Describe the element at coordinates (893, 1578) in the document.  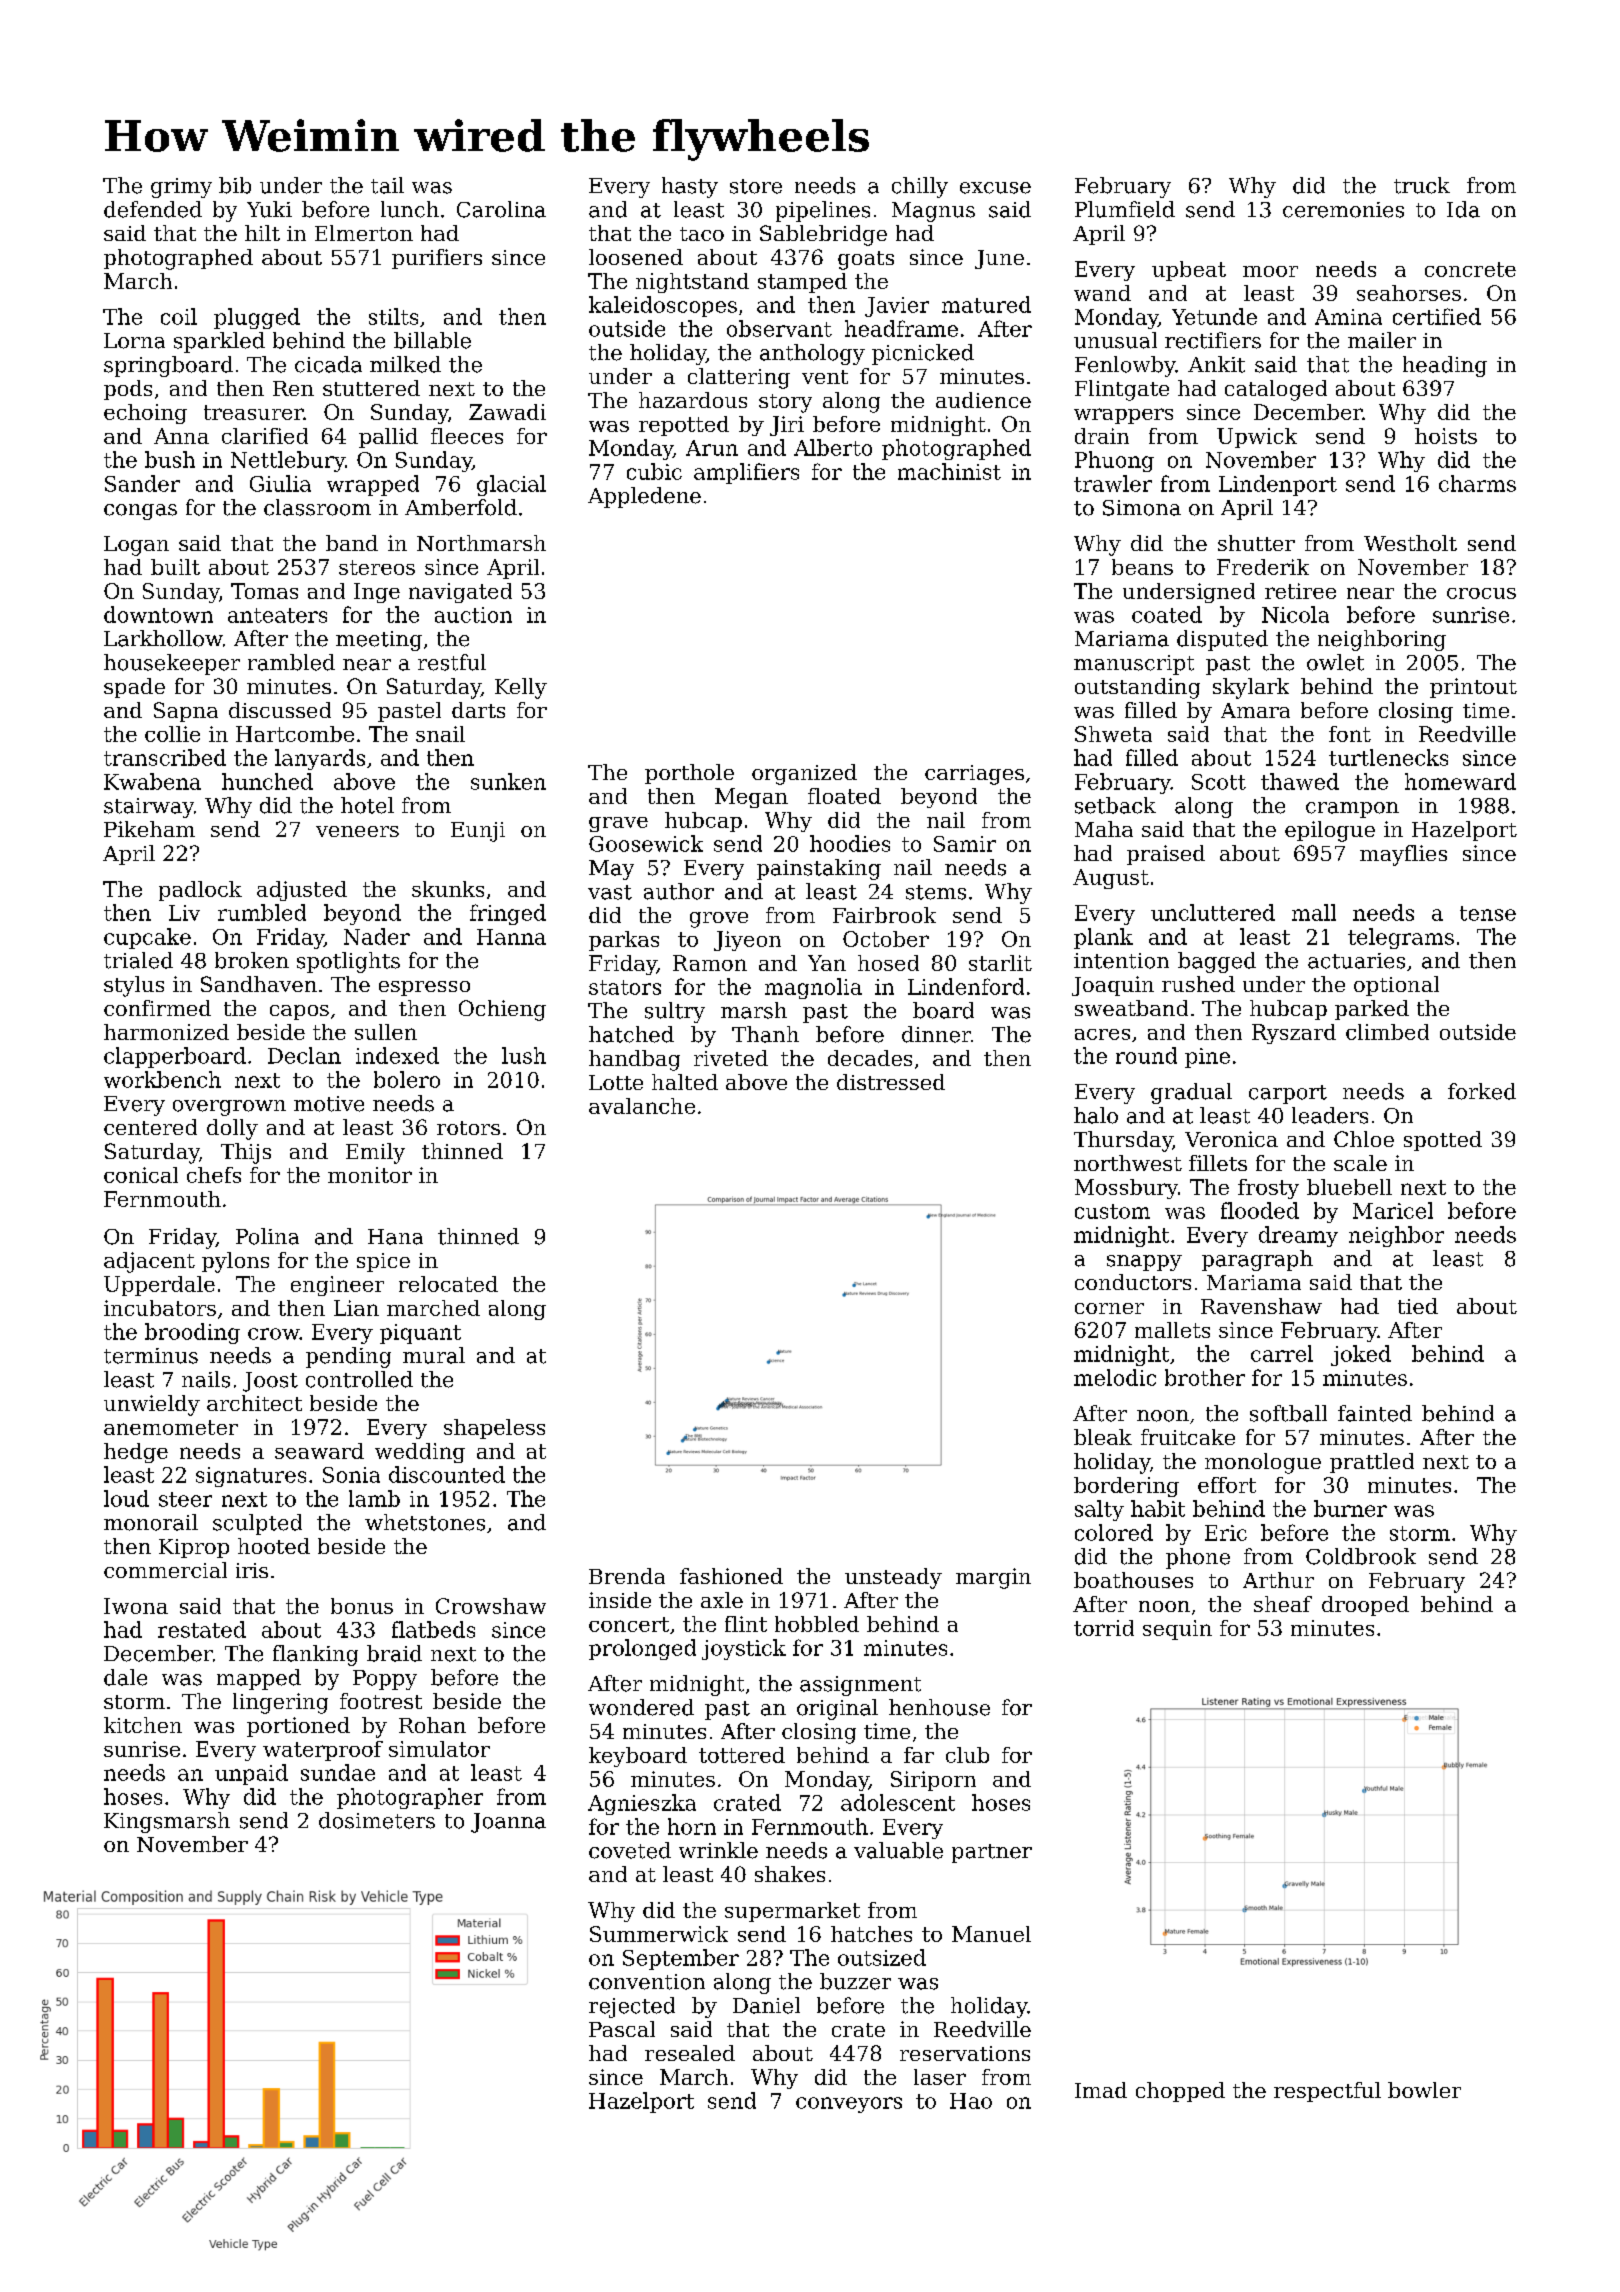
I see `unsteady` at that location.
